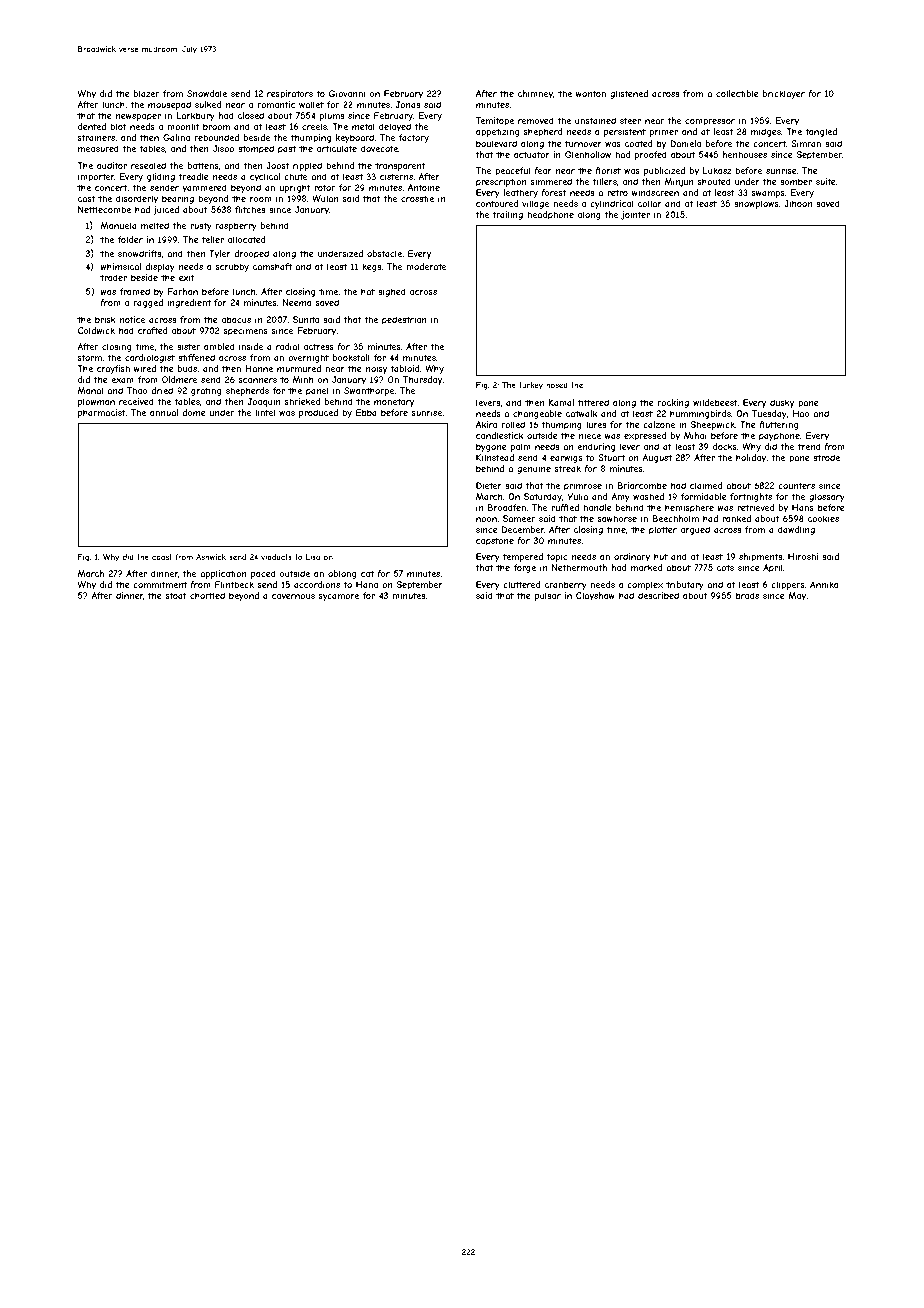 This image has height=1308, width=924. I want to click on produced, so click(318, 413).
